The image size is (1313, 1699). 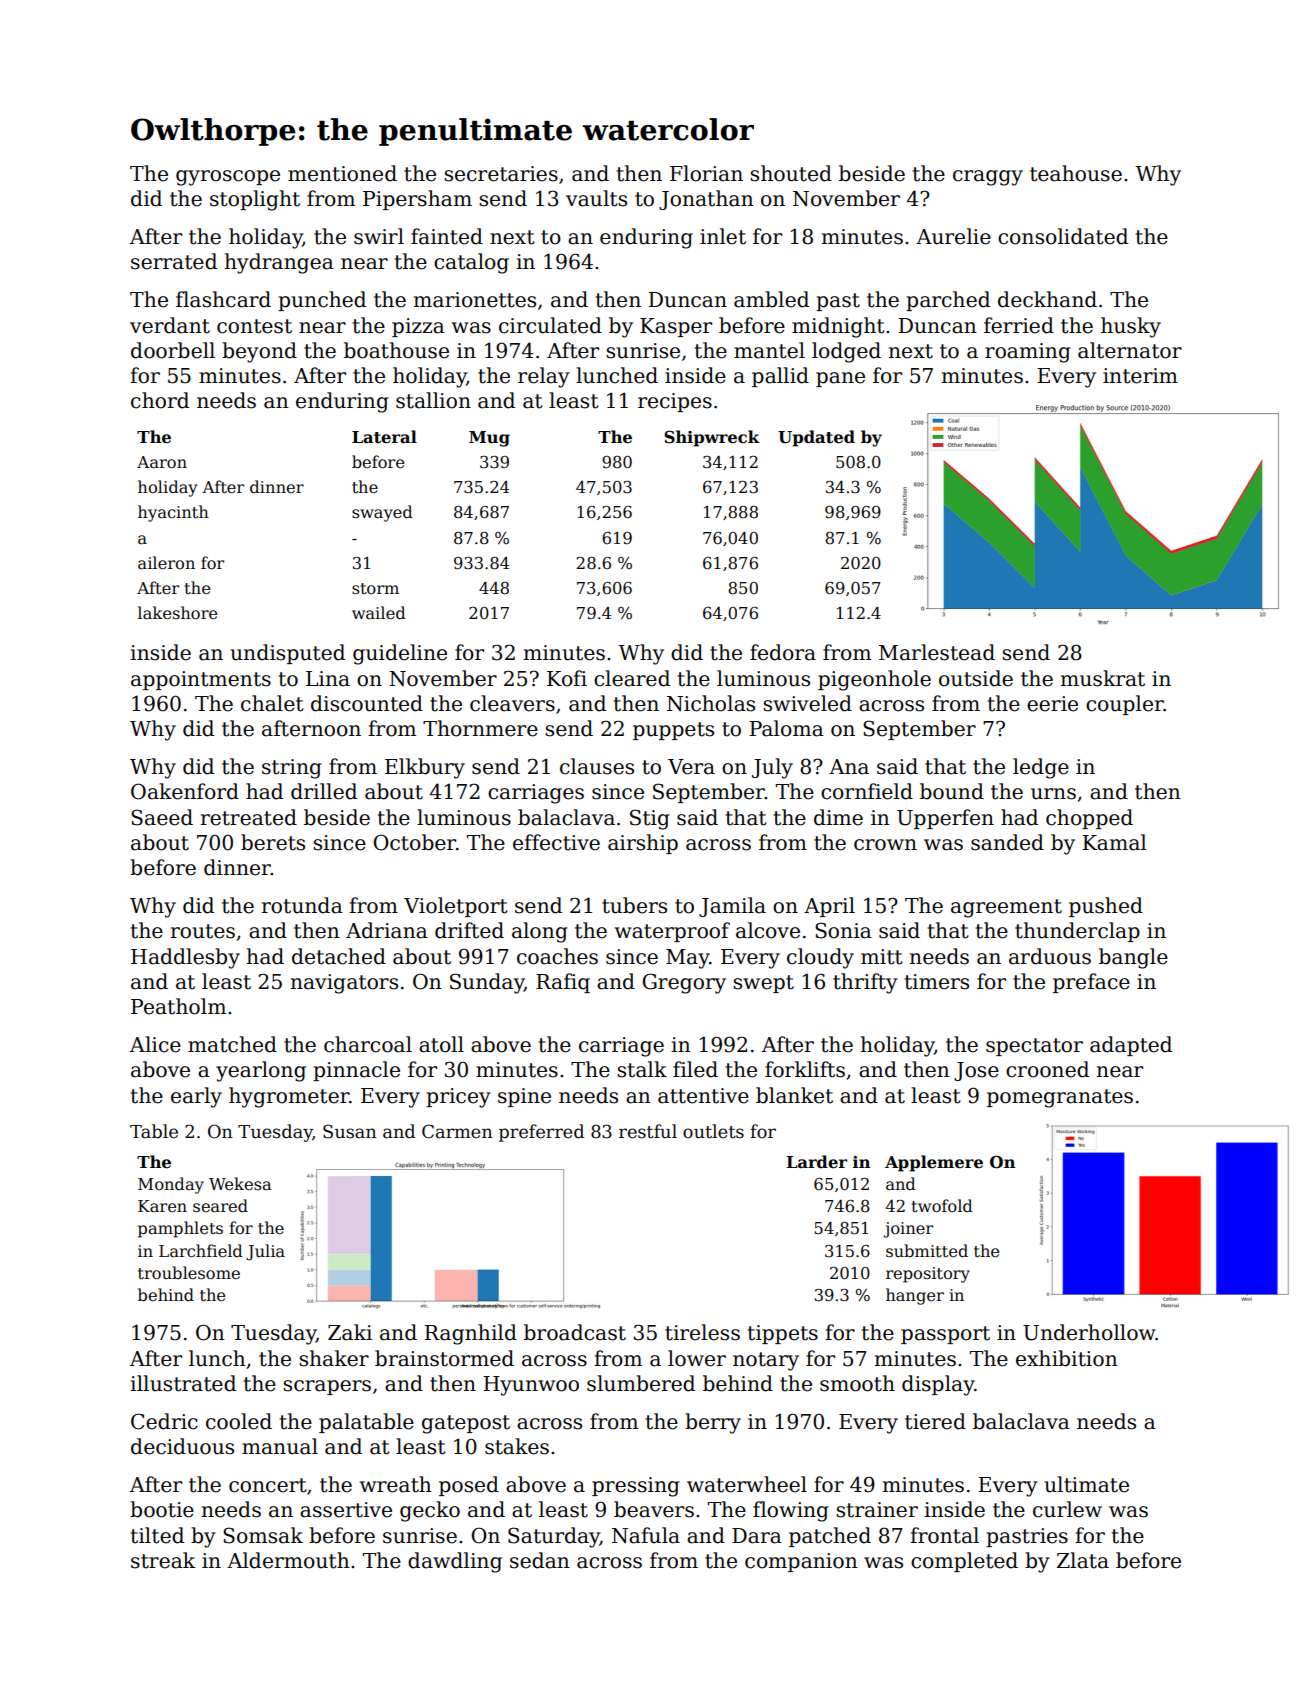 I want to click on tilted, so click(x=157, y=1535).
